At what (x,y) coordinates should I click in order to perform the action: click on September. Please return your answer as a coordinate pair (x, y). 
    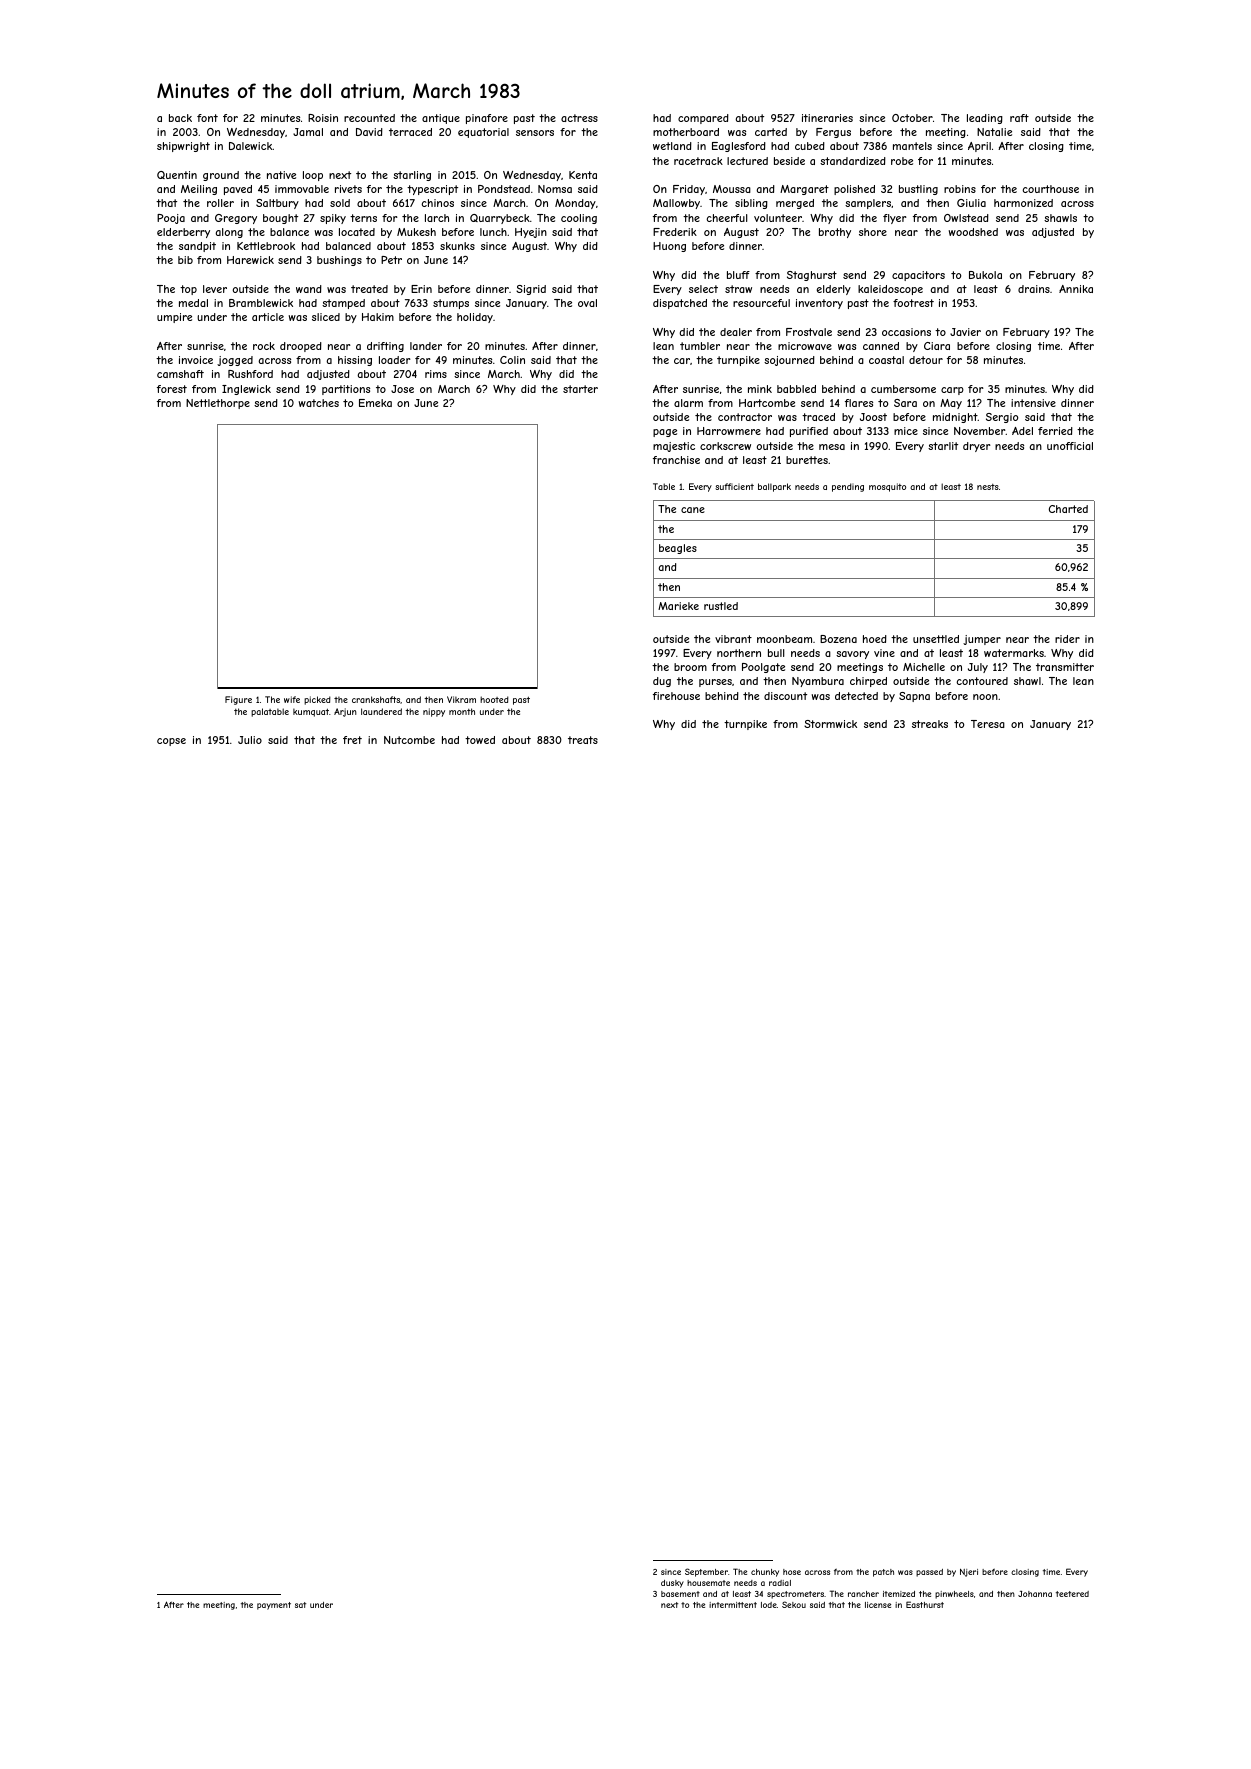
    Looking at the image, I should click on (706, 1572).
